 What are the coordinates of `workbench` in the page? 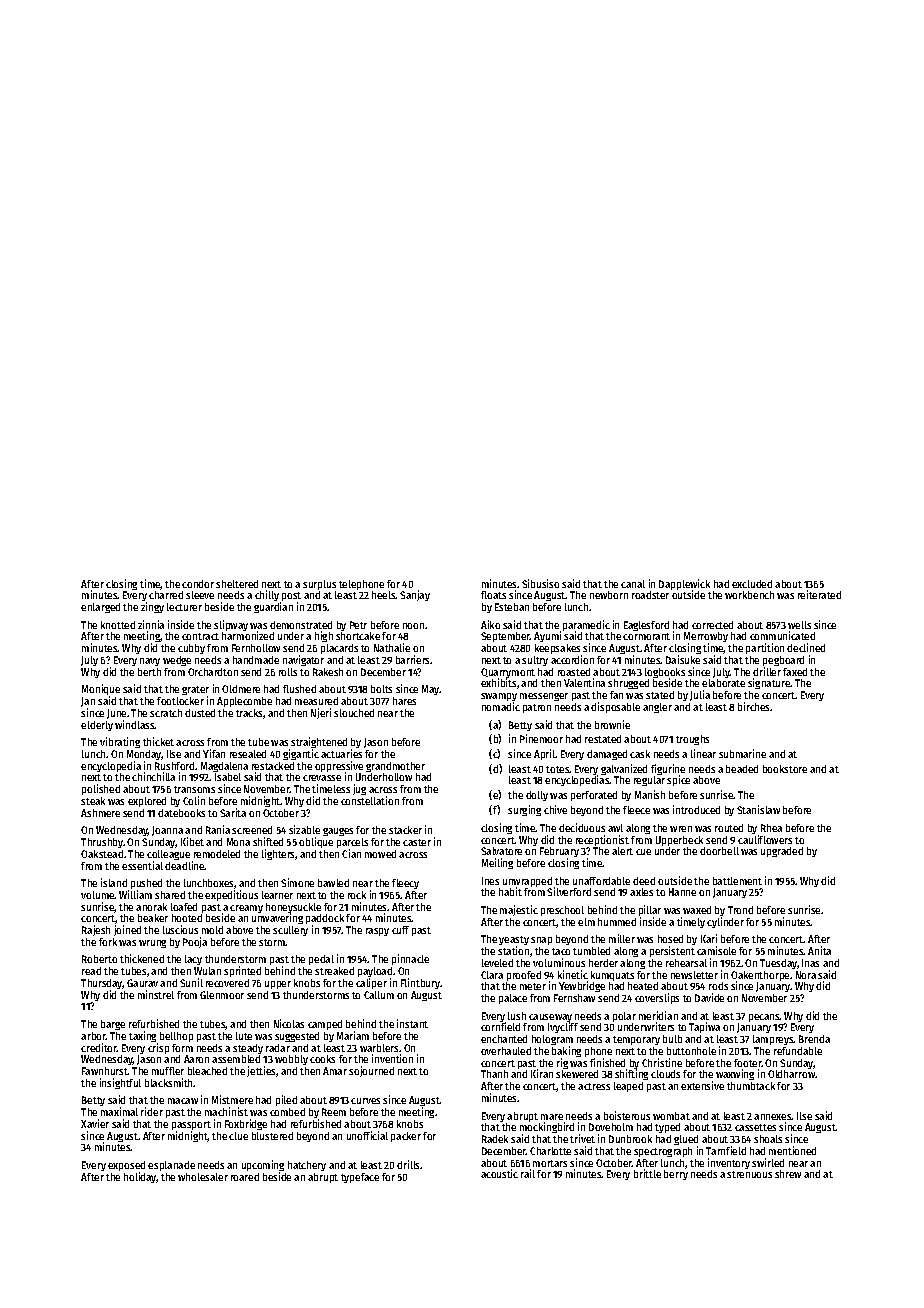 It's located at (749, 595).
